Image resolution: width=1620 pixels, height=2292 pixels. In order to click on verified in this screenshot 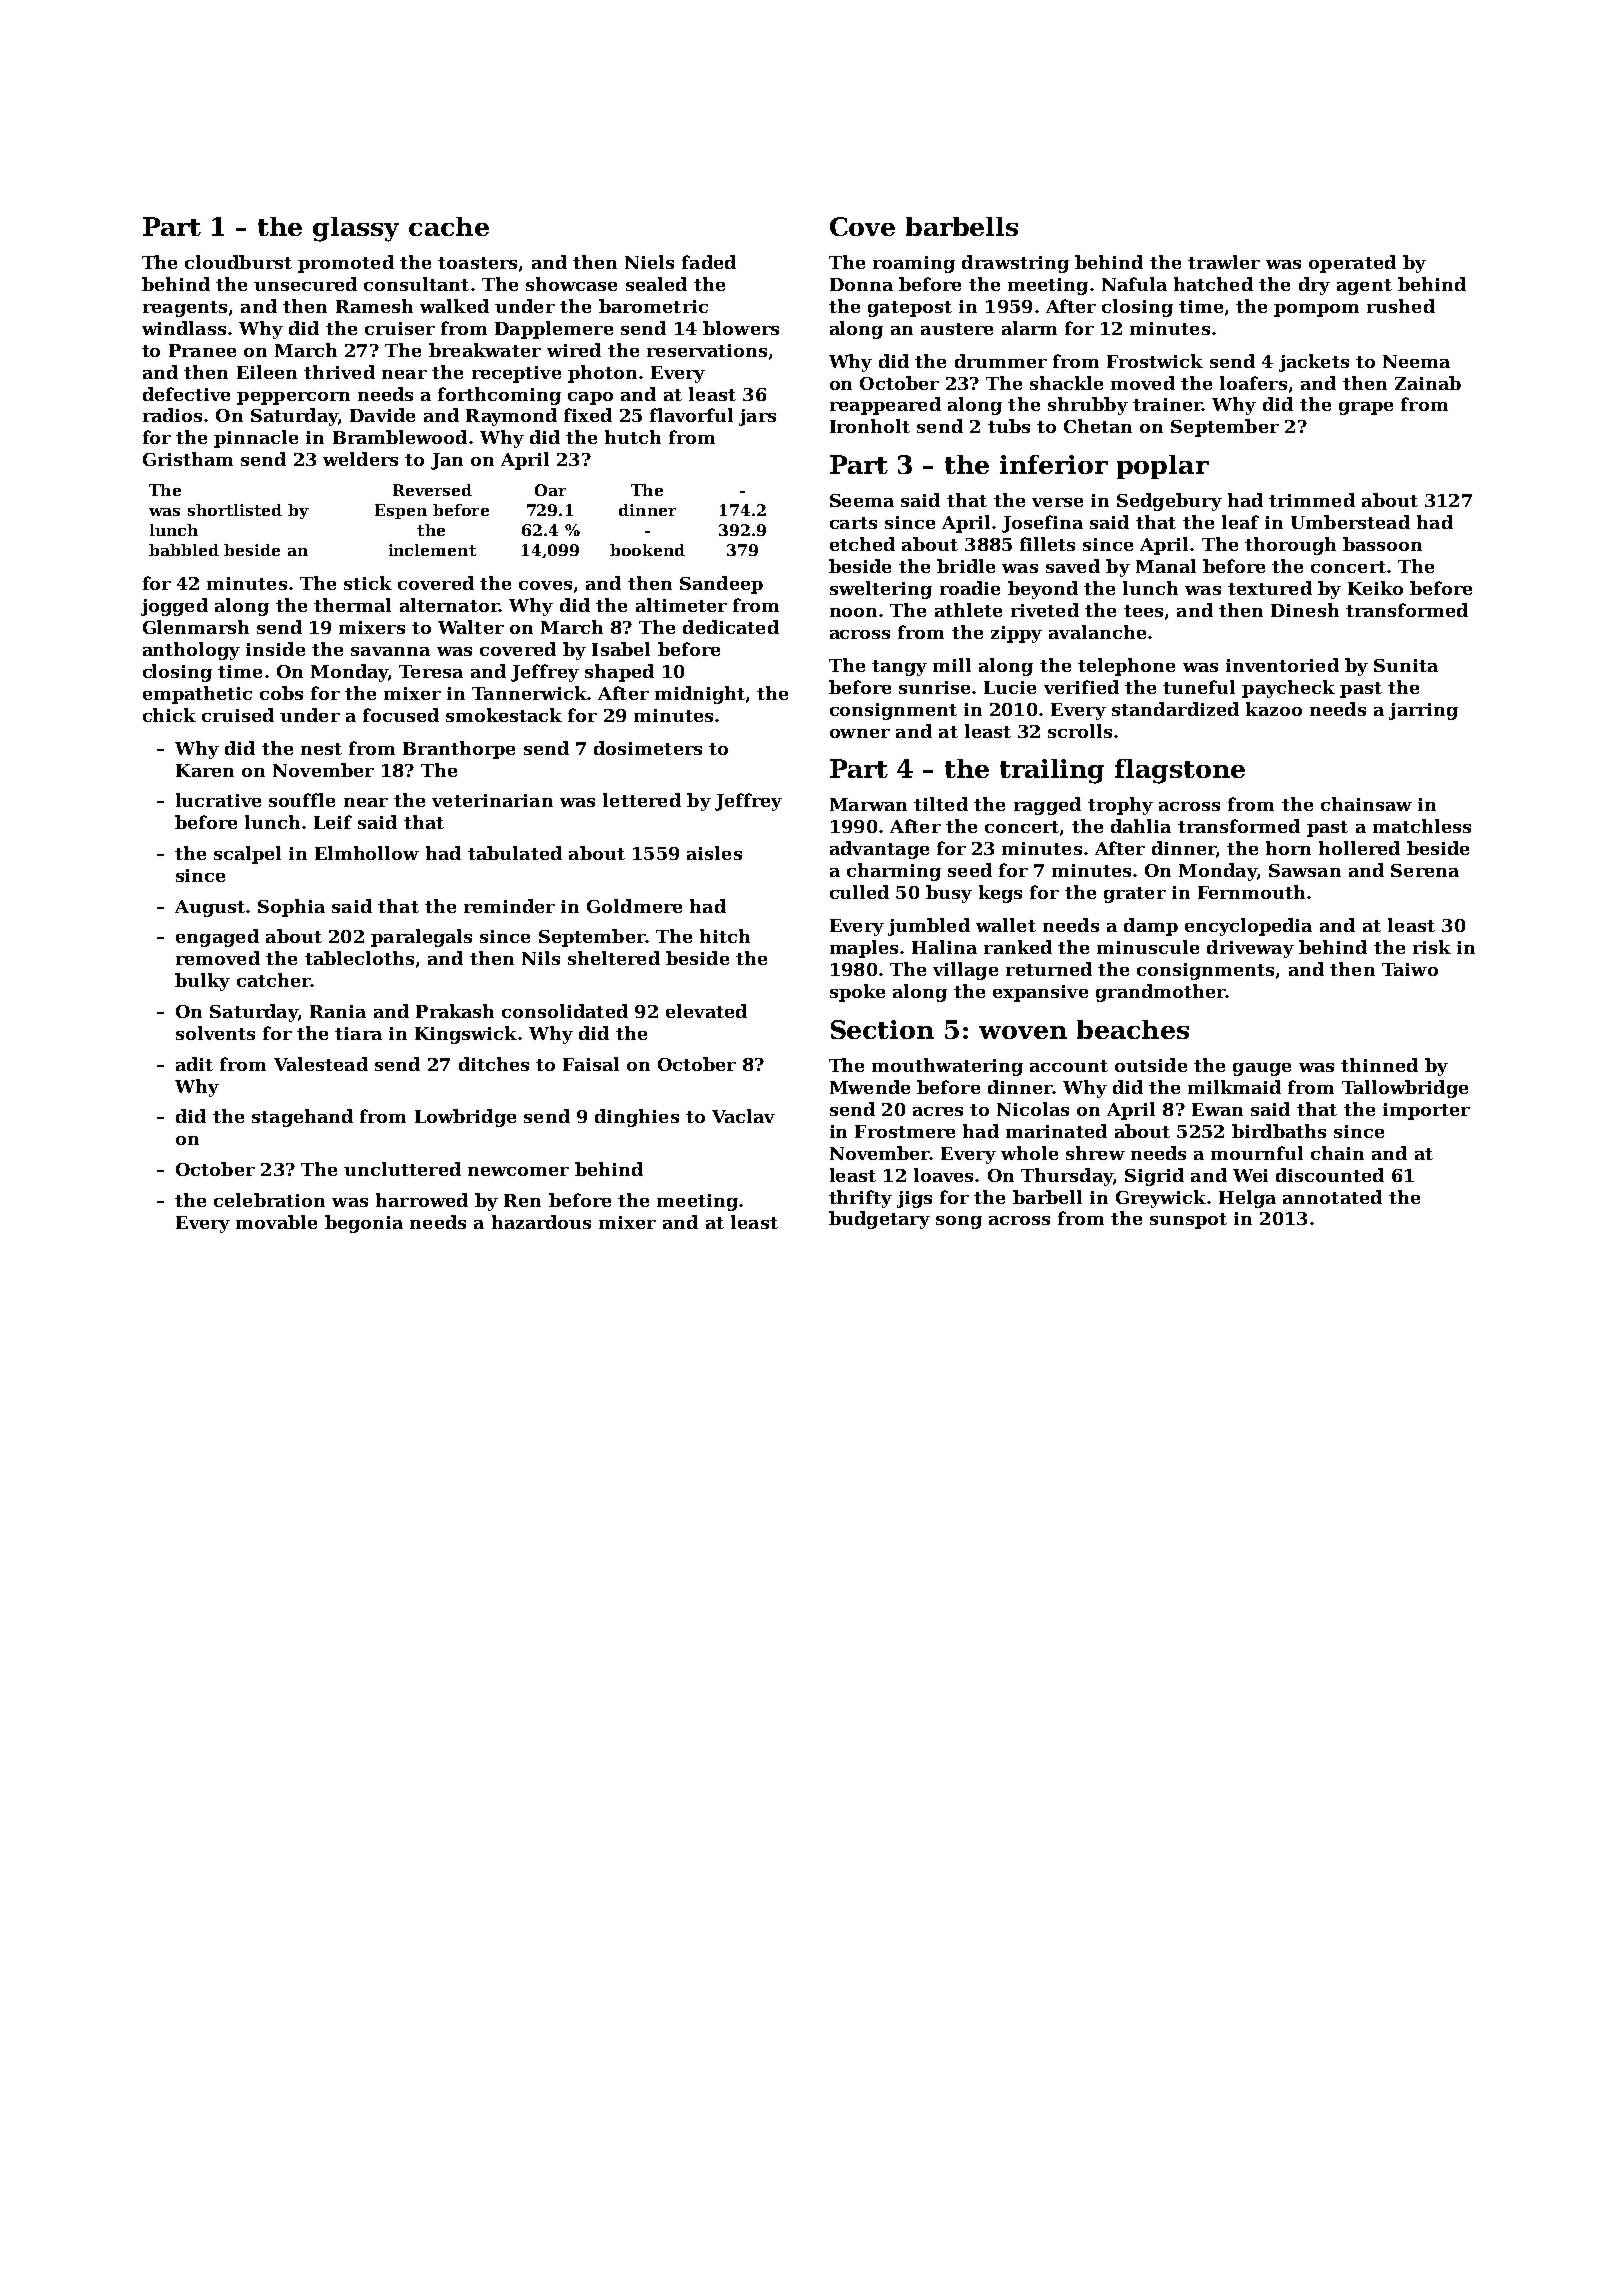, I will do `click(1081, 687)`.
